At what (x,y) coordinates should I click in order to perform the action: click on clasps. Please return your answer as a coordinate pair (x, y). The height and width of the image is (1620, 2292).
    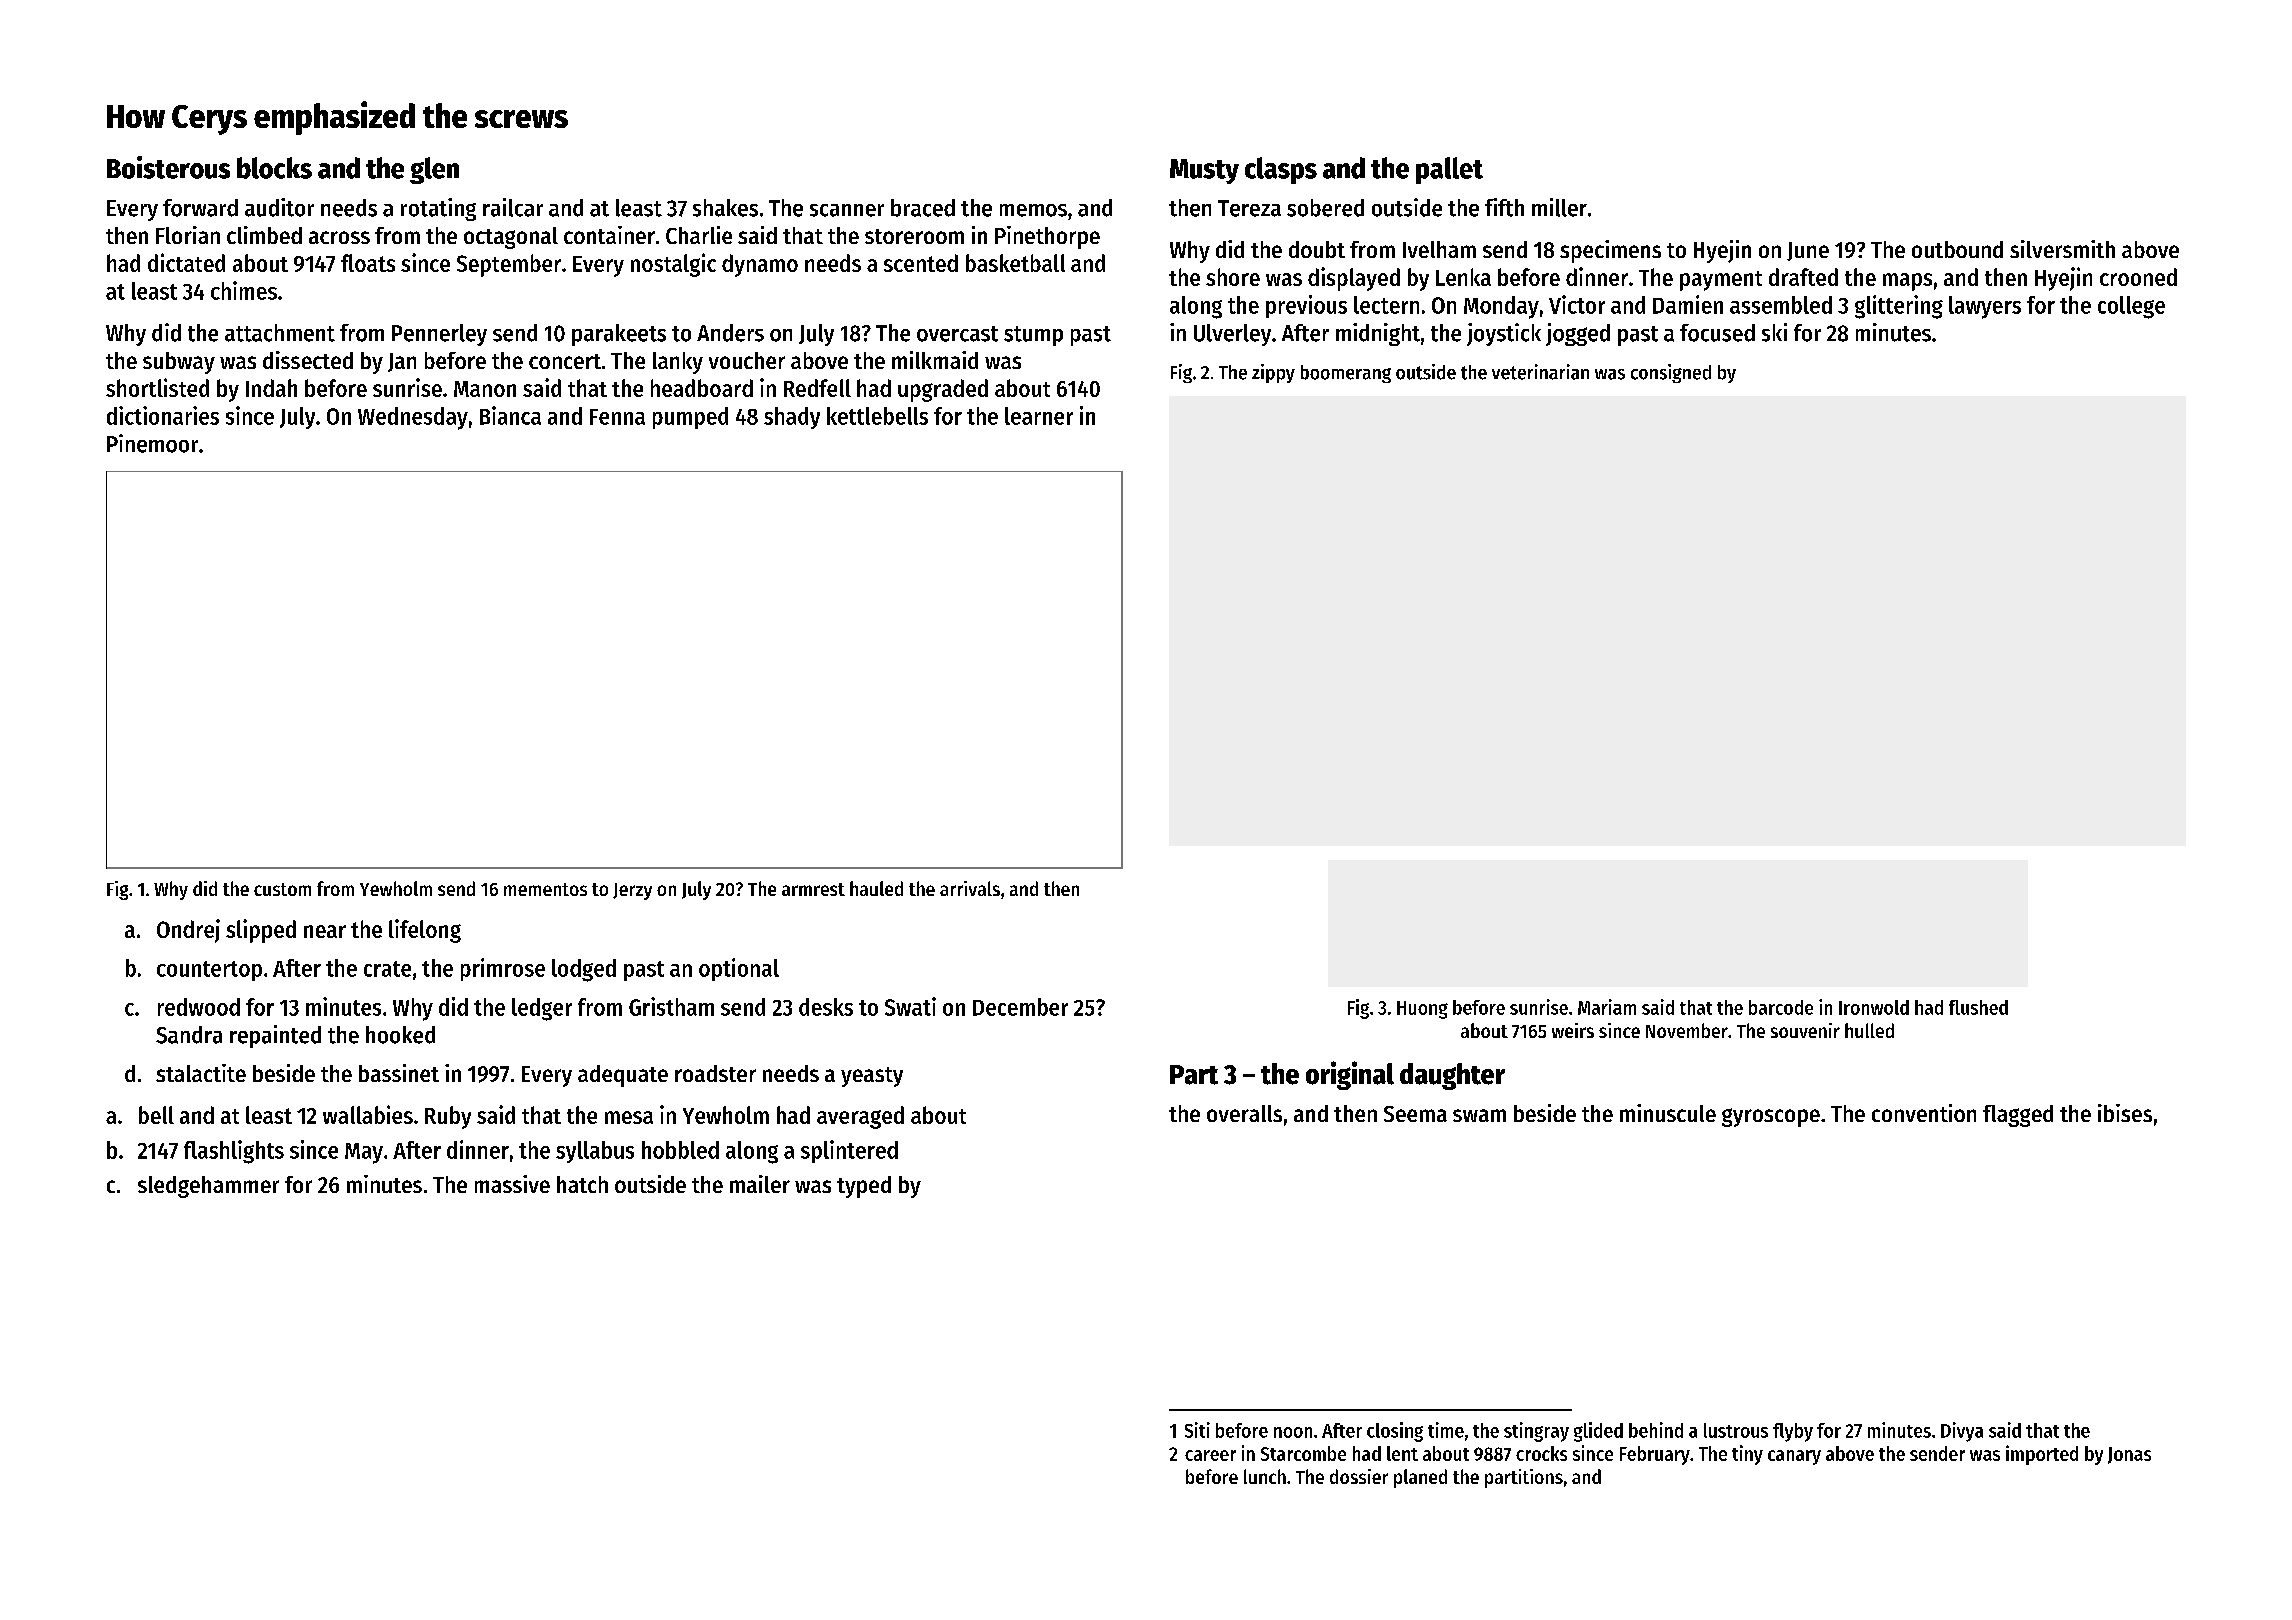
    Looking at the image, I should click on (1281, 170).
